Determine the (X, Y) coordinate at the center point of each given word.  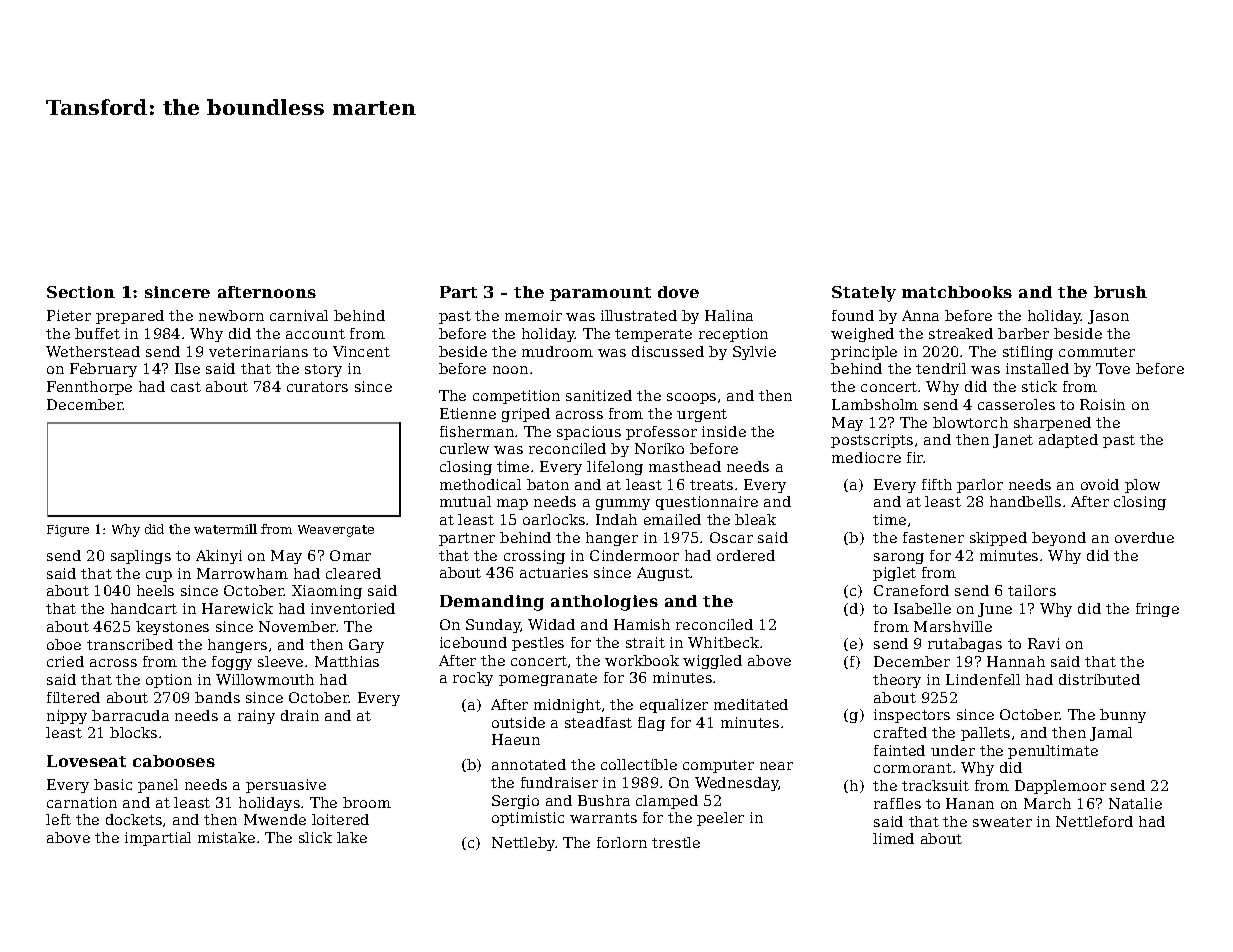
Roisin (1102, 404)
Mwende (275, 819)
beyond (1059, 539)
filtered (73, 697)
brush (1120, 292)
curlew (464, 448)
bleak (755, 519)
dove (678, 292)
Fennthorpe (89, 388)
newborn (231, 315)
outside (518, 722)
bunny (1123, 716)
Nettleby (524, 844)
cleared (353, 573)
